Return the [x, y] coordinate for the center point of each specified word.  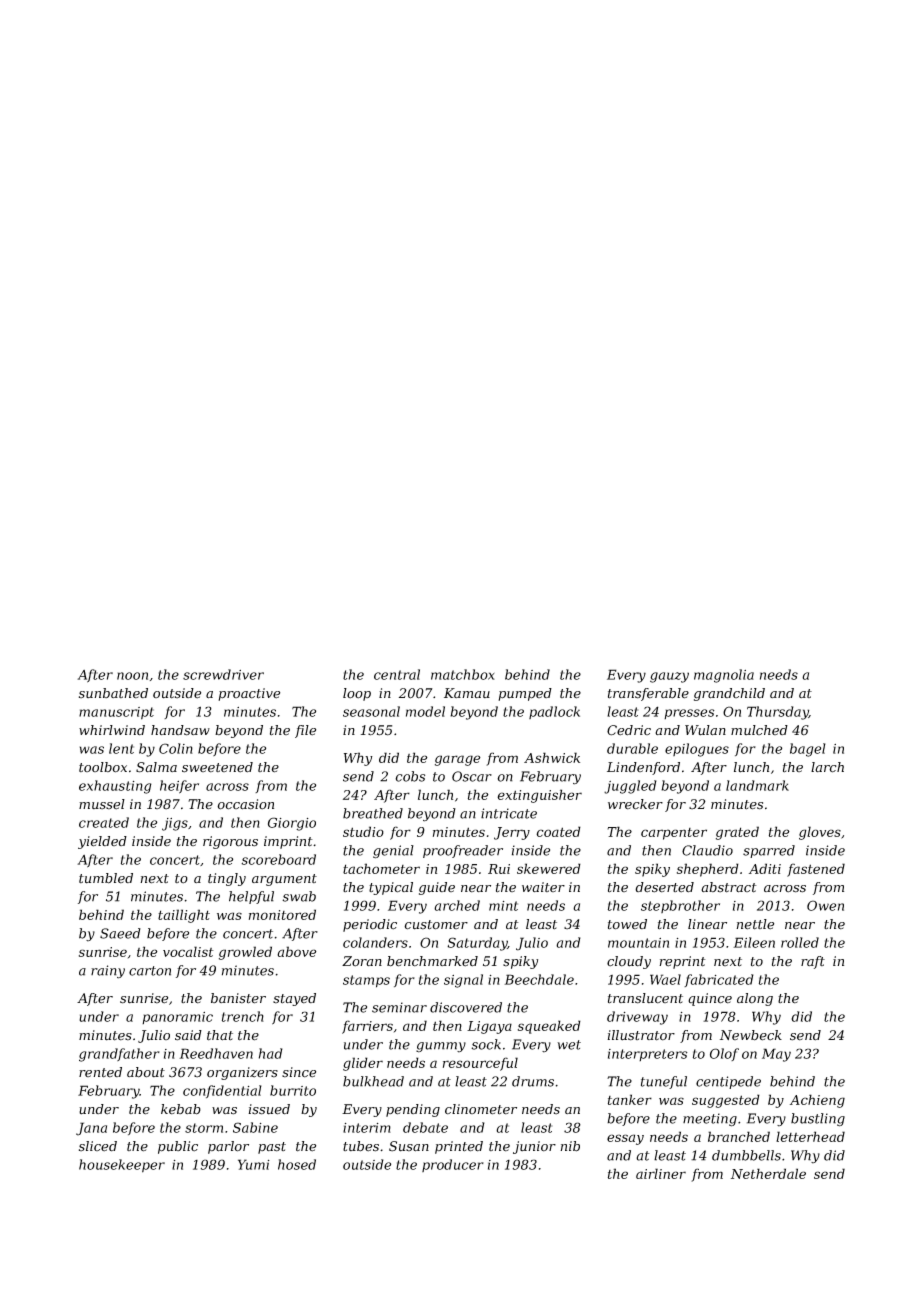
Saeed [120, 933]
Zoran [362, 961]
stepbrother [680, 906]
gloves [820, 833]
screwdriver [223, 674]
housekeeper [122, 1166]
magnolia [724, 676]
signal [463, 981]
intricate [509, 813]
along [755, 999]
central [397, 674]
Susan [409, 1146]
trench [243, 1016]
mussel [102, 804]
